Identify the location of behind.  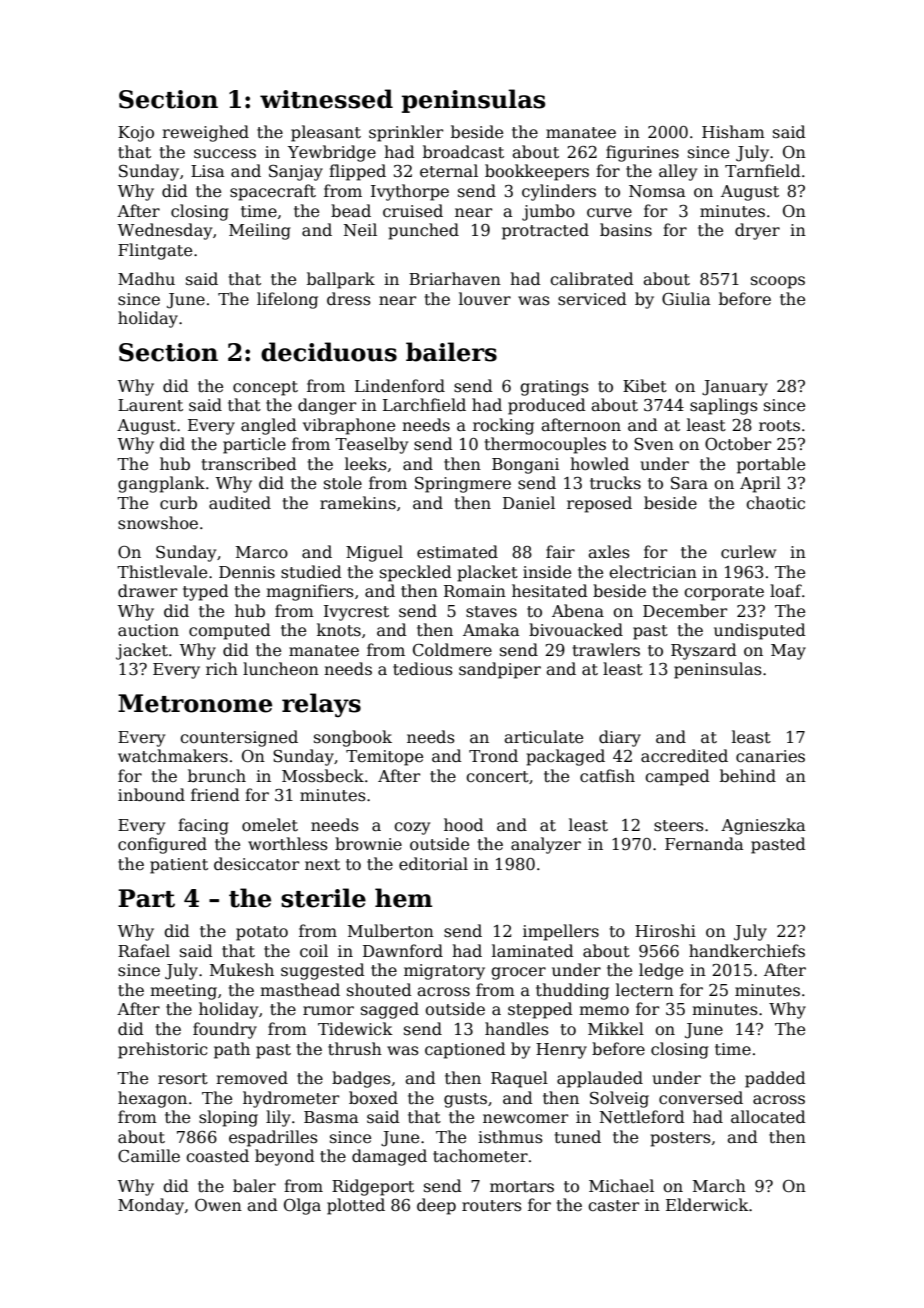
(748, 776).
